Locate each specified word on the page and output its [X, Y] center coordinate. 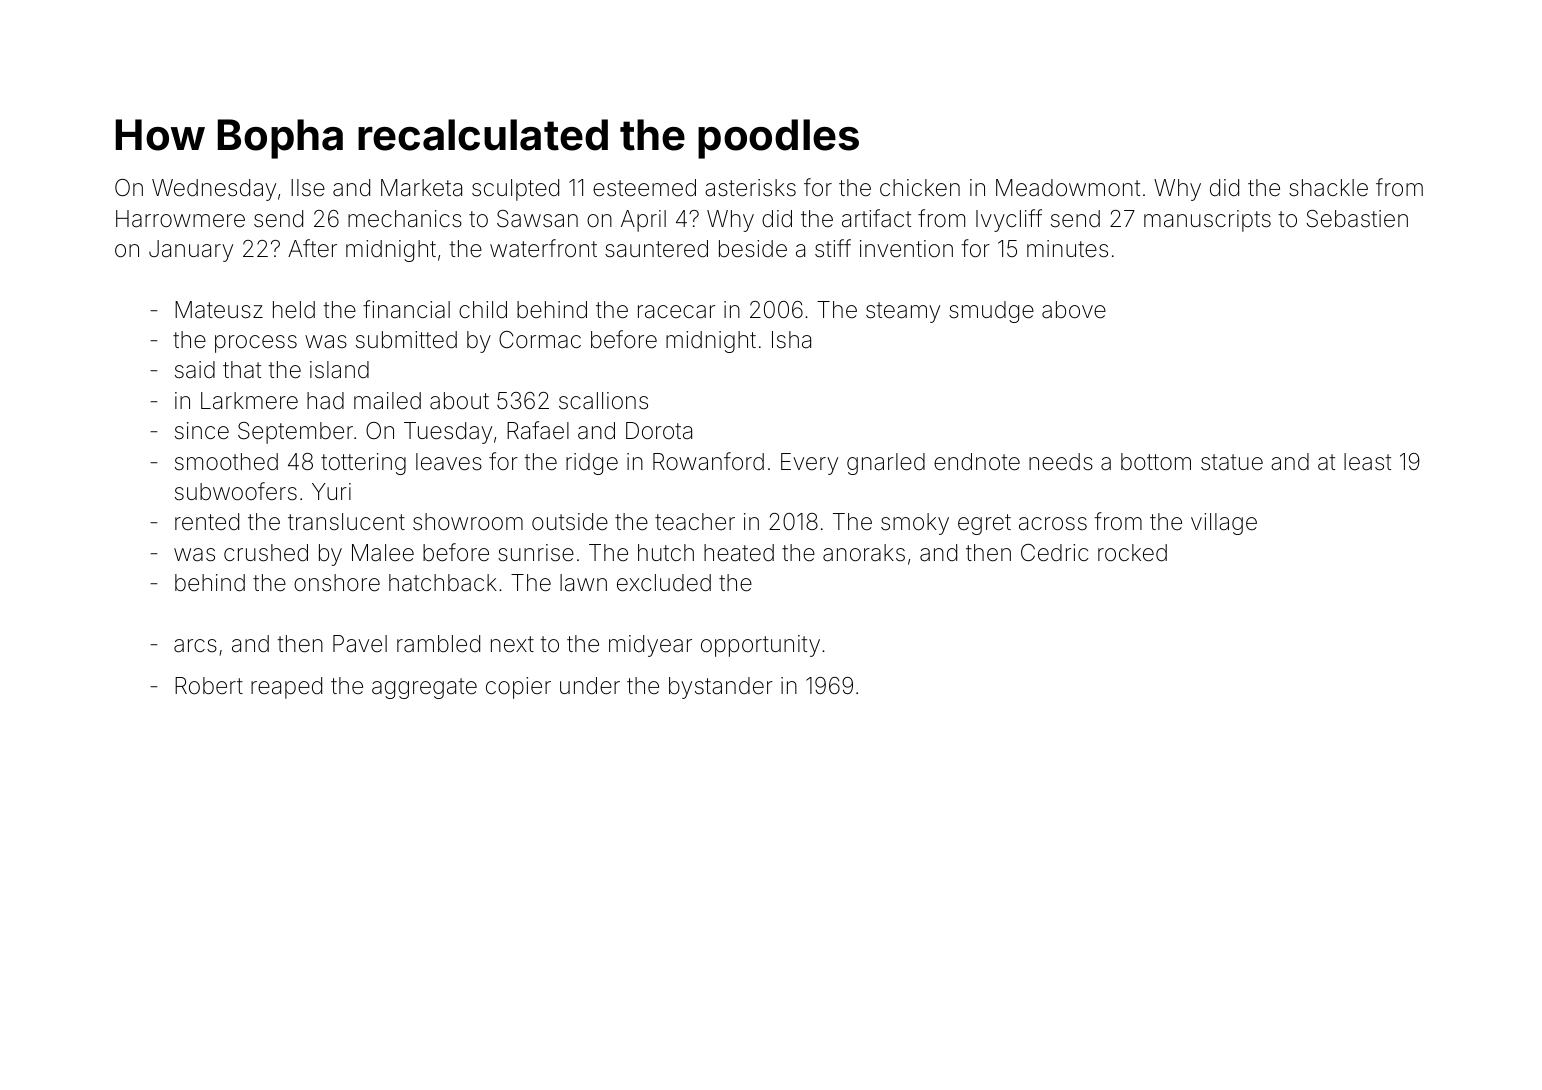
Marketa [421, 187]
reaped [286, 688]
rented [207, 521]
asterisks [750, 188]
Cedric [1055, 553]
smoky [915, 524]
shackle [1328, 188]
